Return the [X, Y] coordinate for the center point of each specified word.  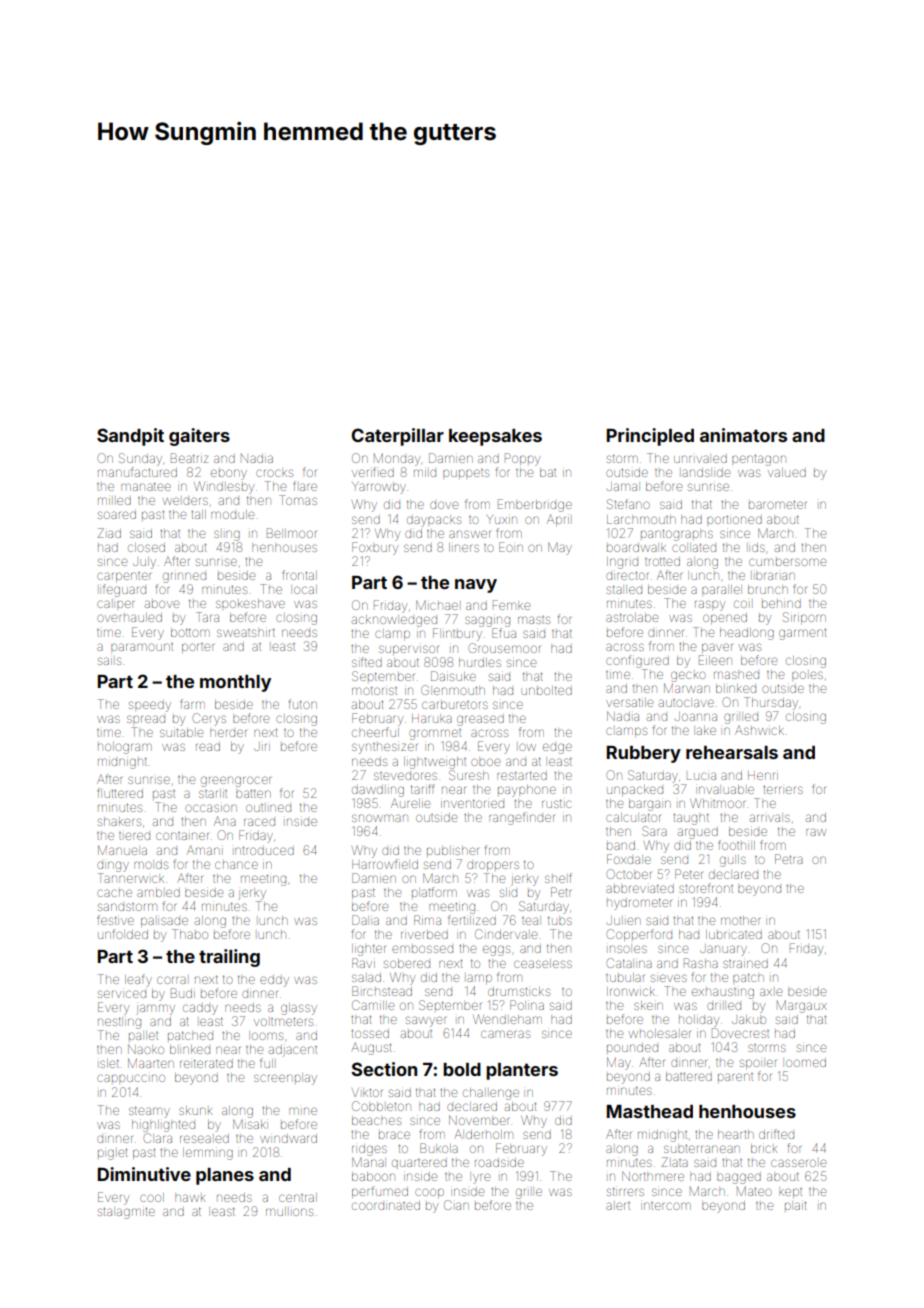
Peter [689, 874]
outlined [268, 808]
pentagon [759, 460]
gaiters [199, 437]
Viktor [367, 1092]
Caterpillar [398, 437]
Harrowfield [385, 864]
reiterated [206, 1063]
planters [522, 1071]
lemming [208, 1154]
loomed [806, 1062]
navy [476, 586]
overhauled [129, 617]
